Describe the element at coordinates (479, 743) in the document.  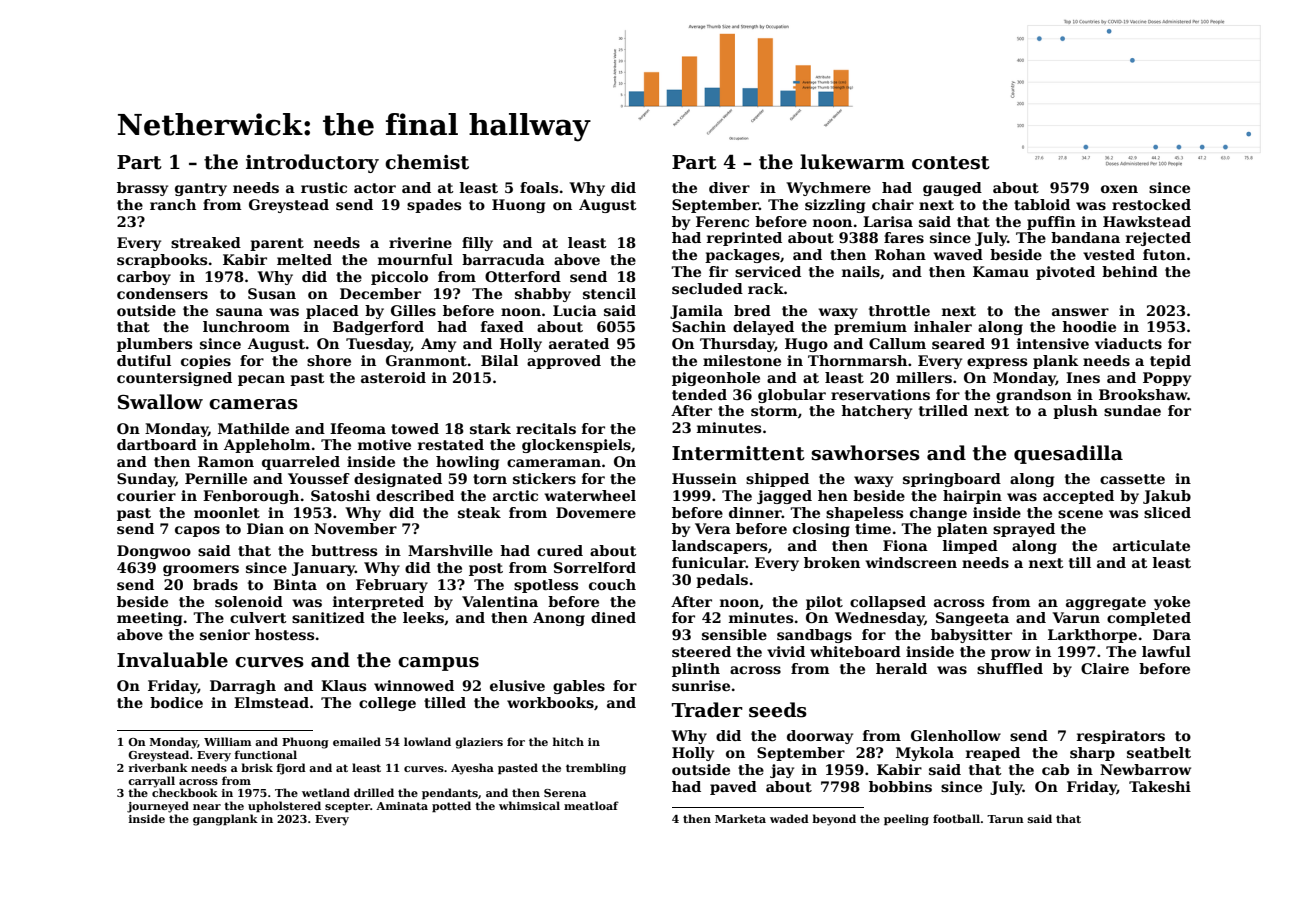
I see `glaziers` at that location.
